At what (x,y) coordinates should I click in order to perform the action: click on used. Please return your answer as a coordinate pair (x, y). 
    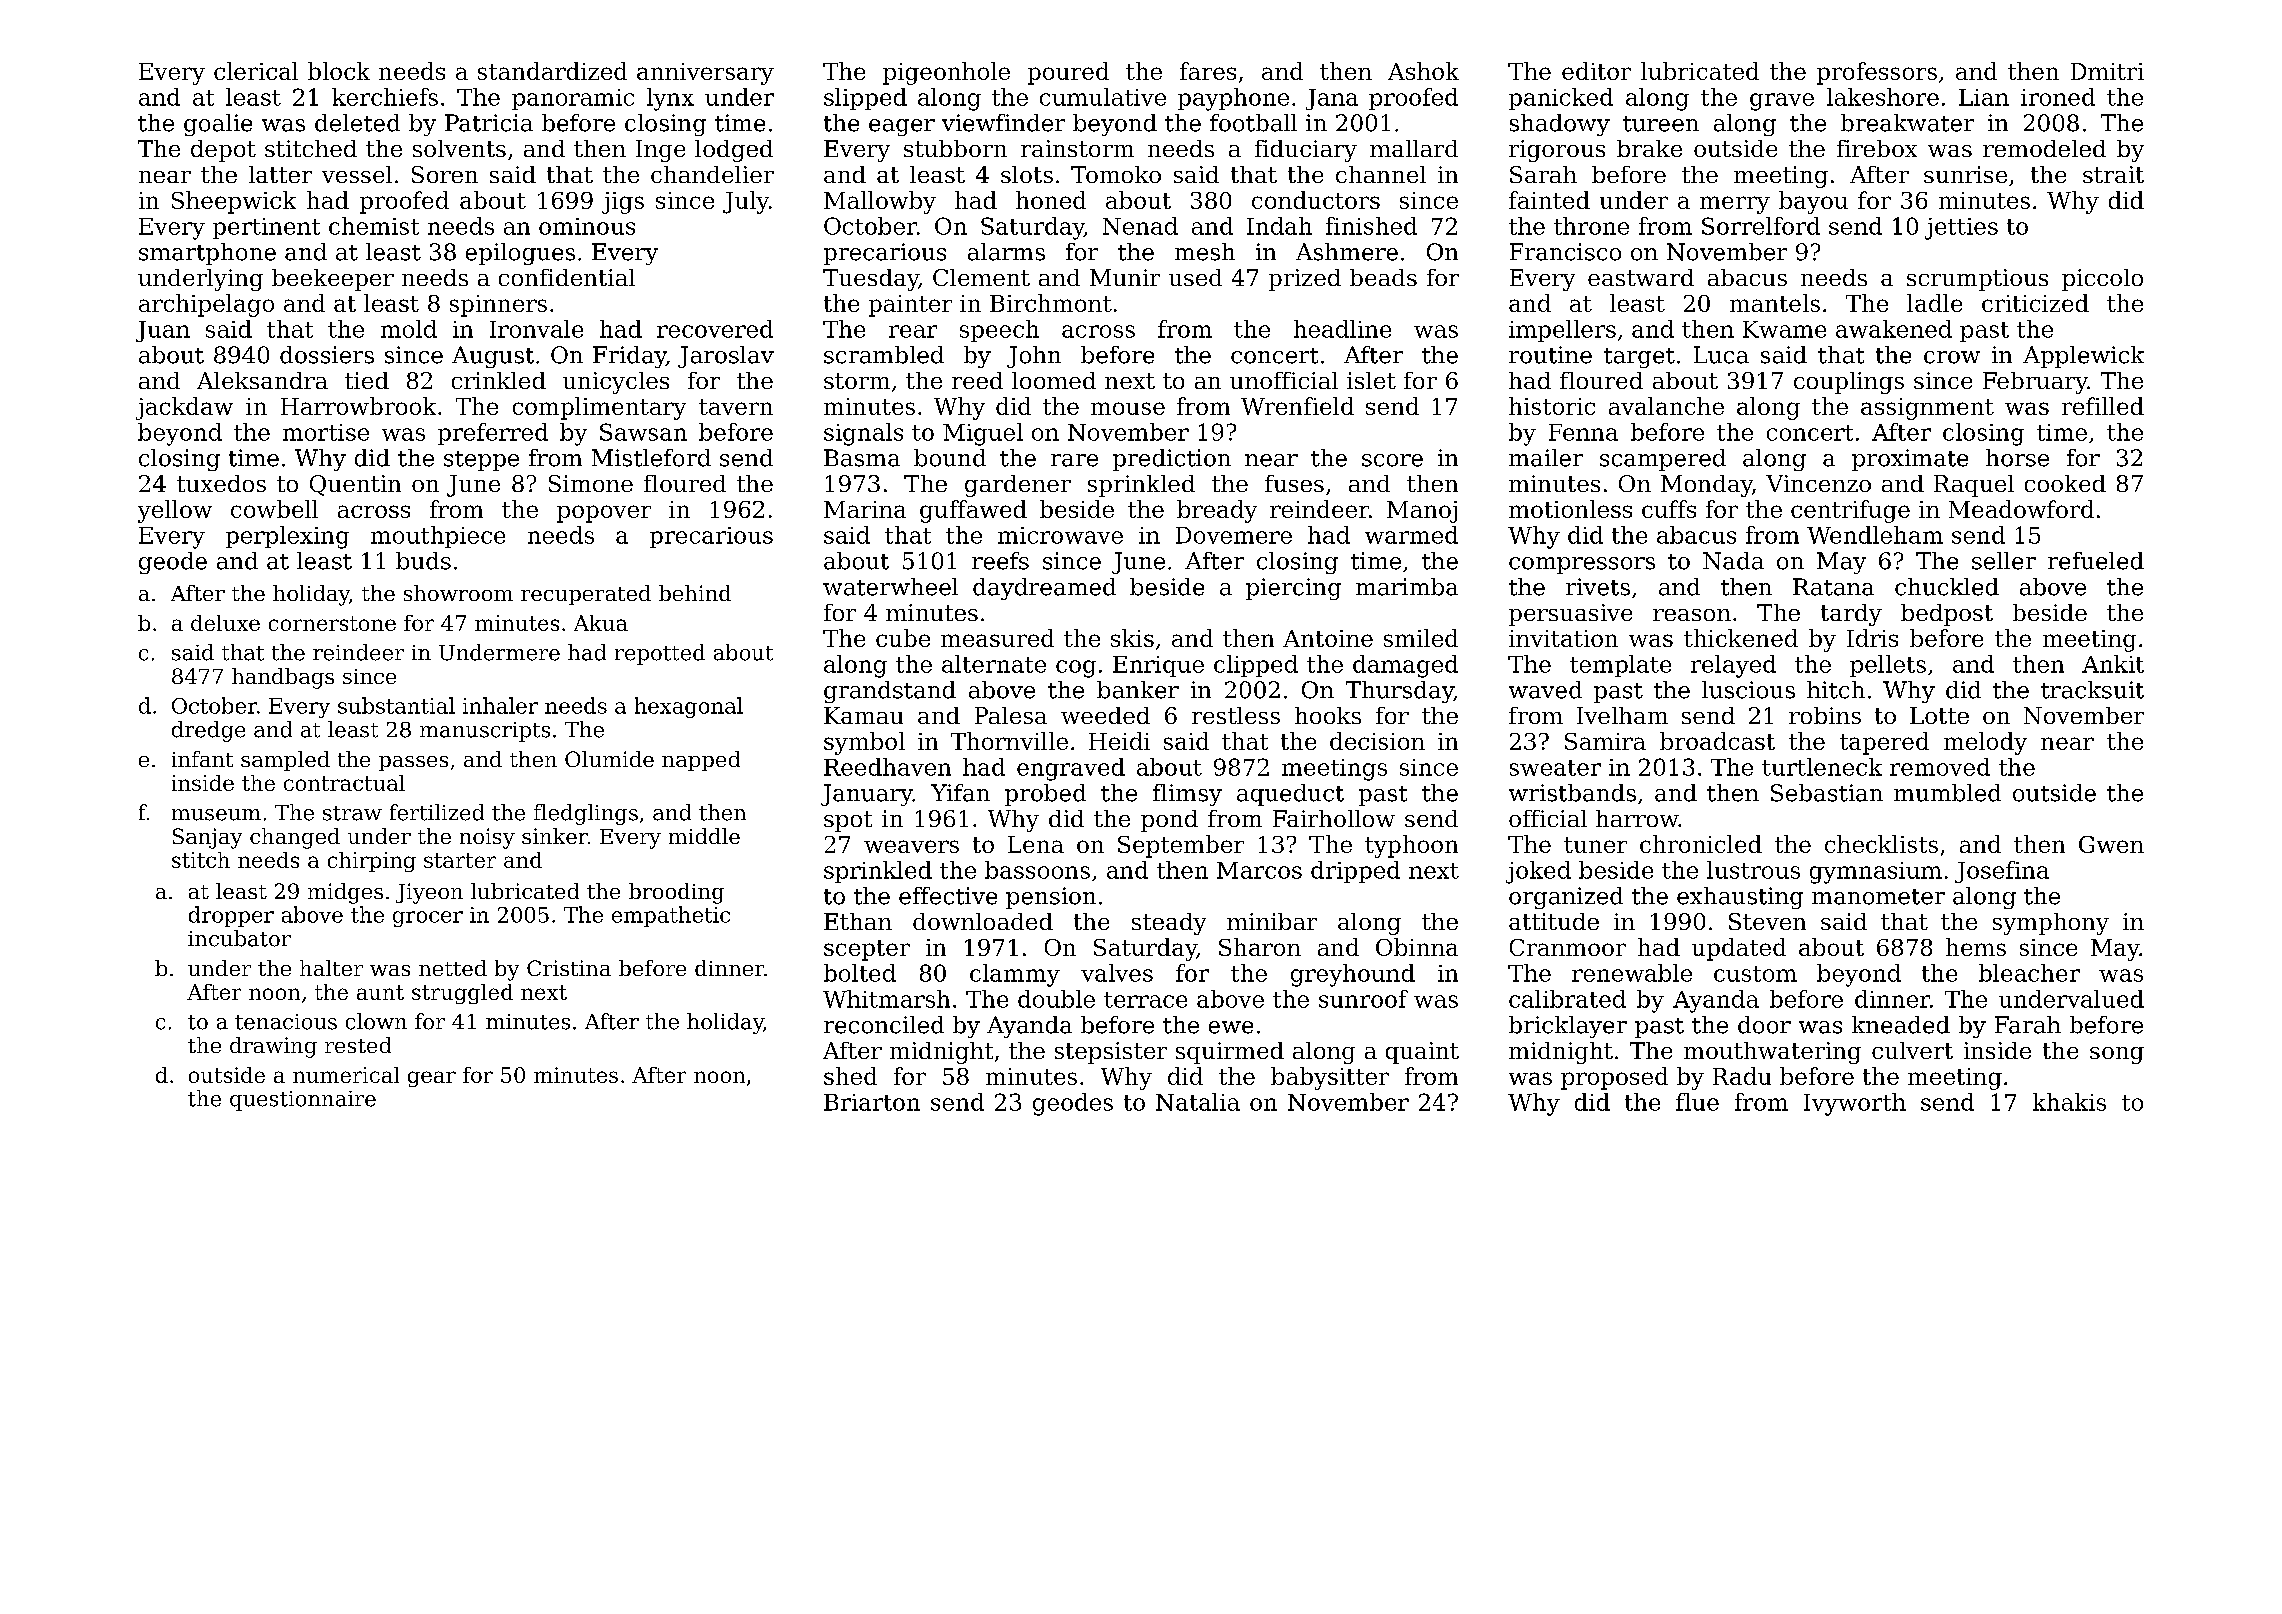
    Looking at the image, I should click on (1195, 277).
